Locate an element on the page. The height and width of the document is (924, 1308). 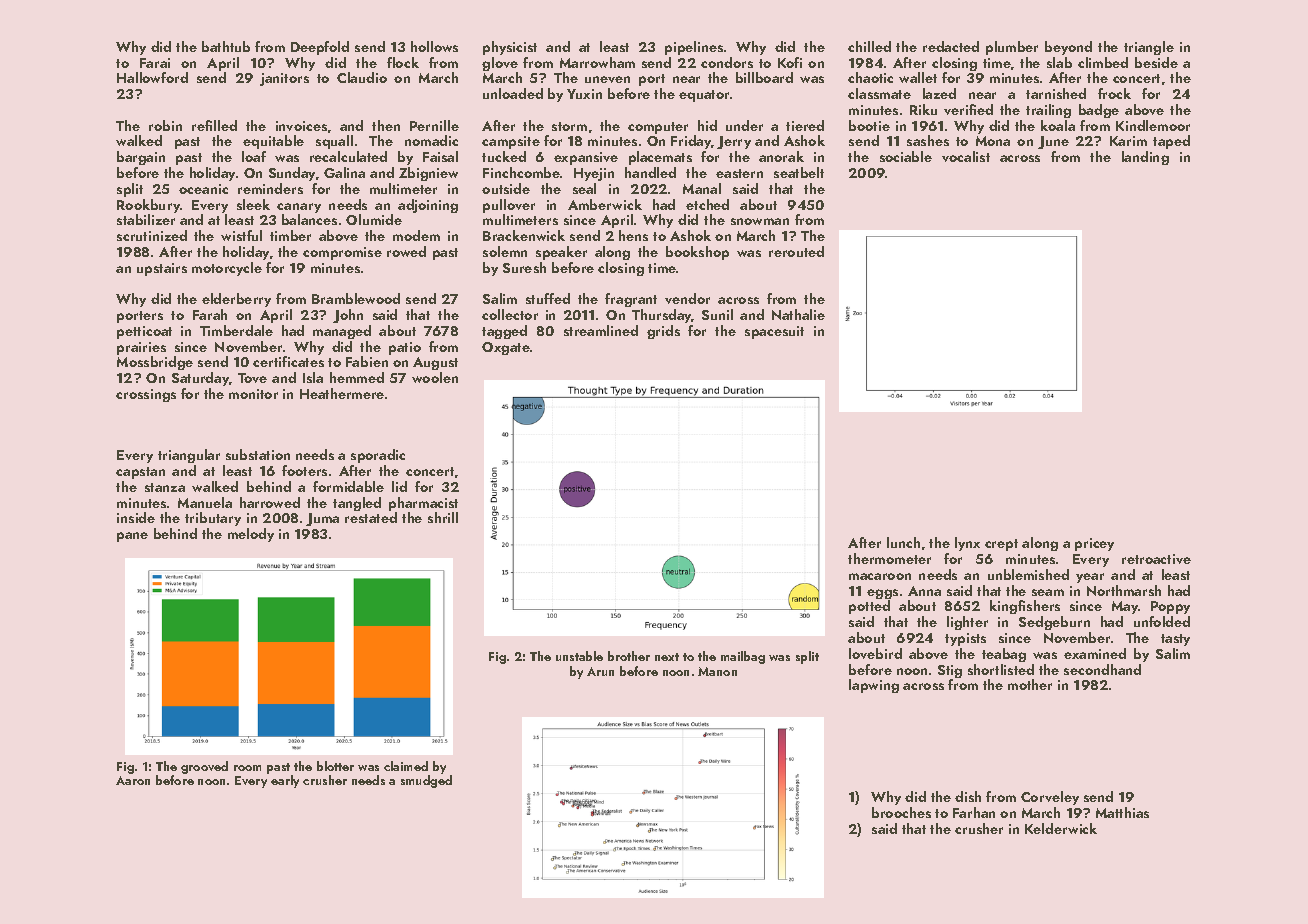
pane is located at coordinates (132, 537).
